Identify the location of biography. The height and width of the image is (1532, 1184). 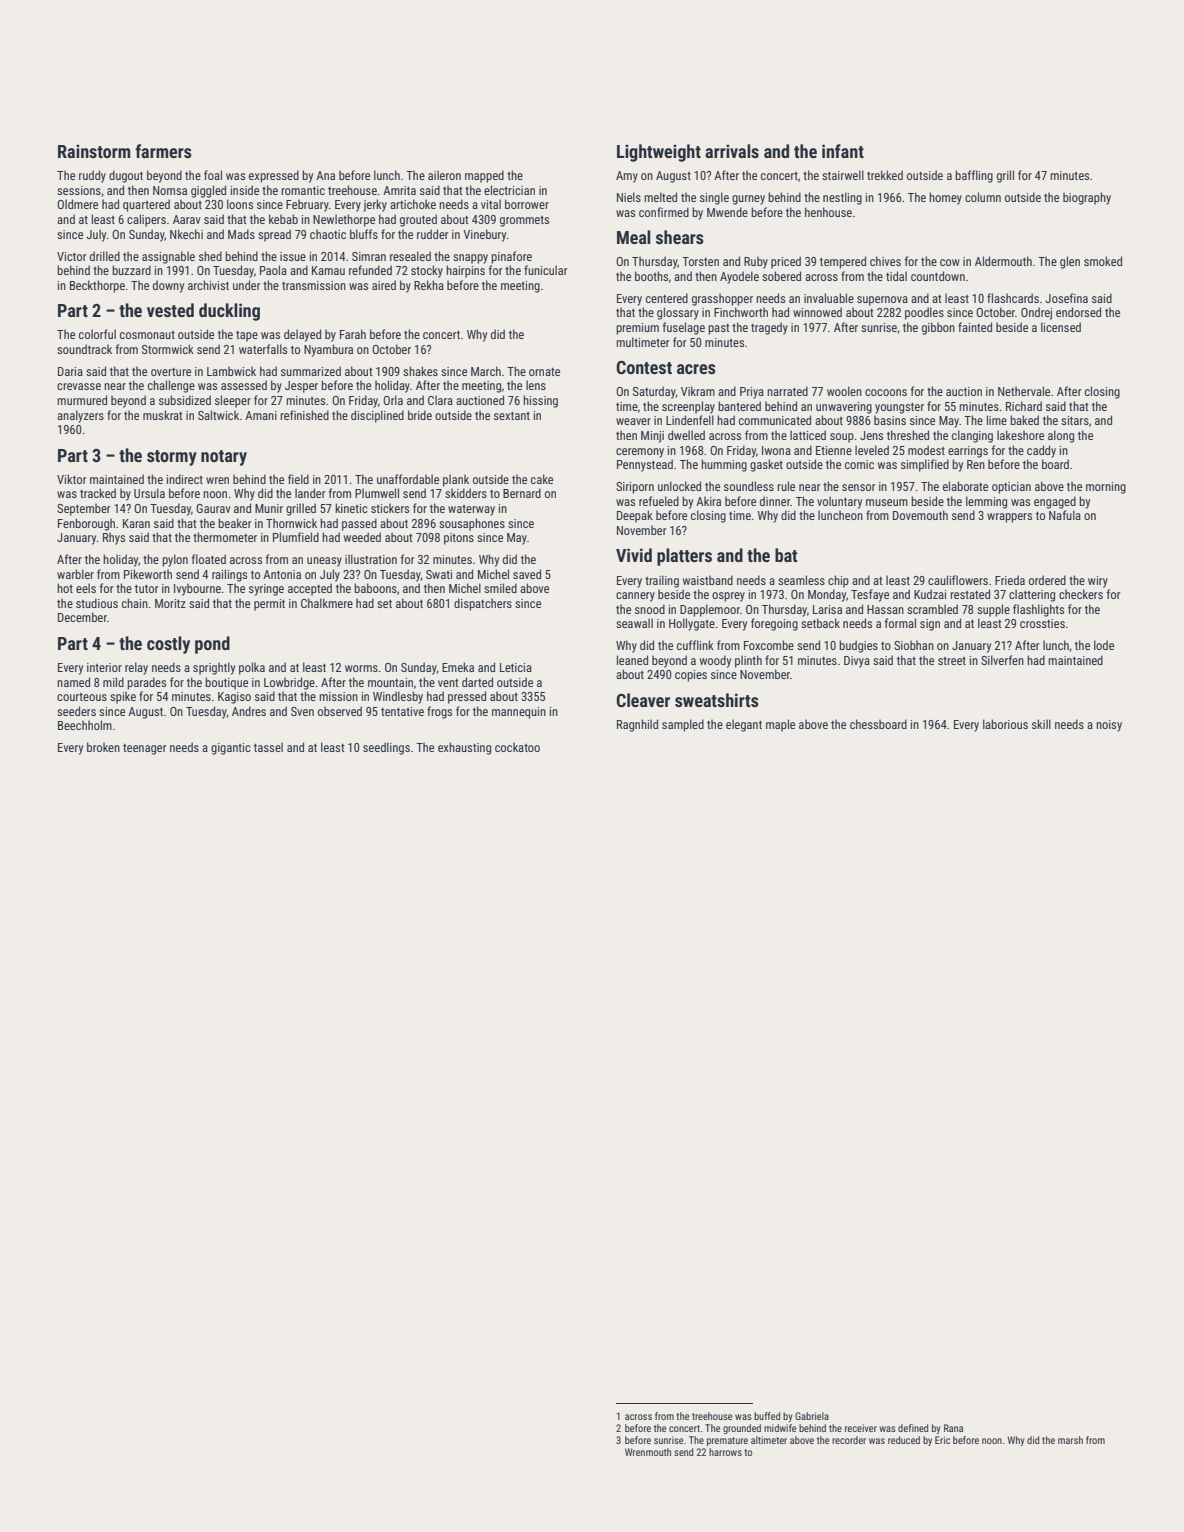
(1087, 198).
